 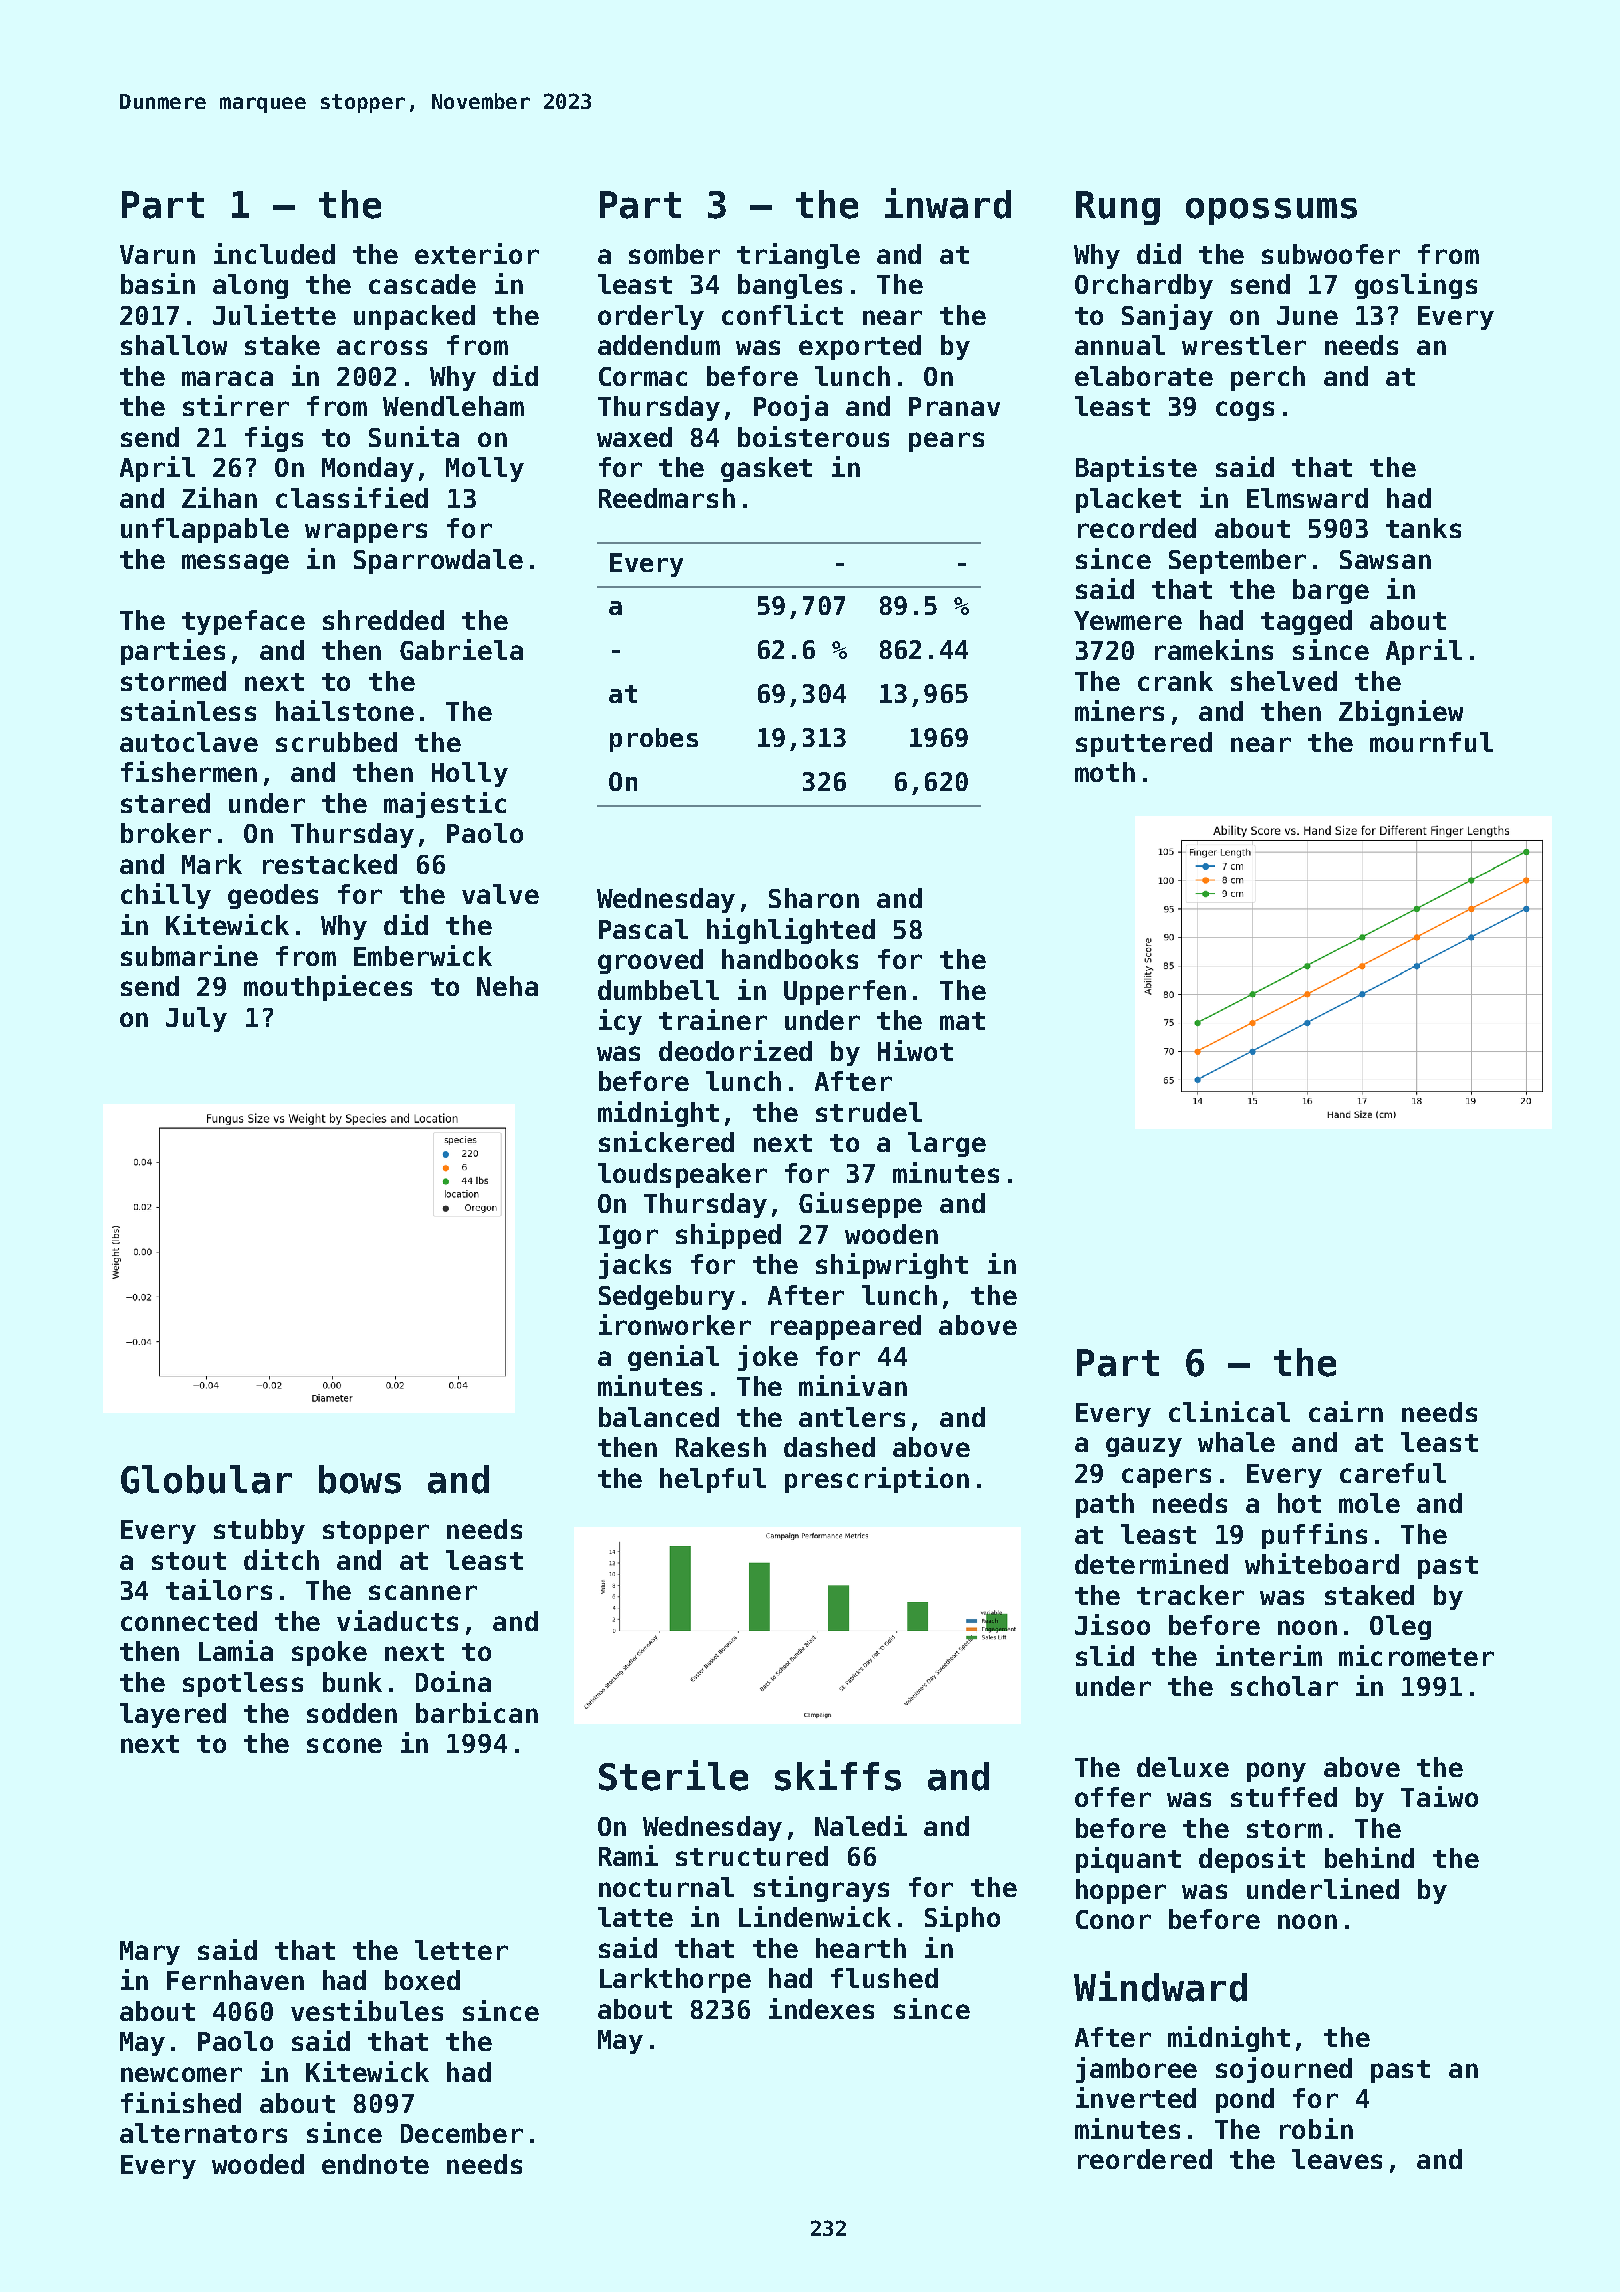 I want to click on wrappers, so click(x=366, y=533).
